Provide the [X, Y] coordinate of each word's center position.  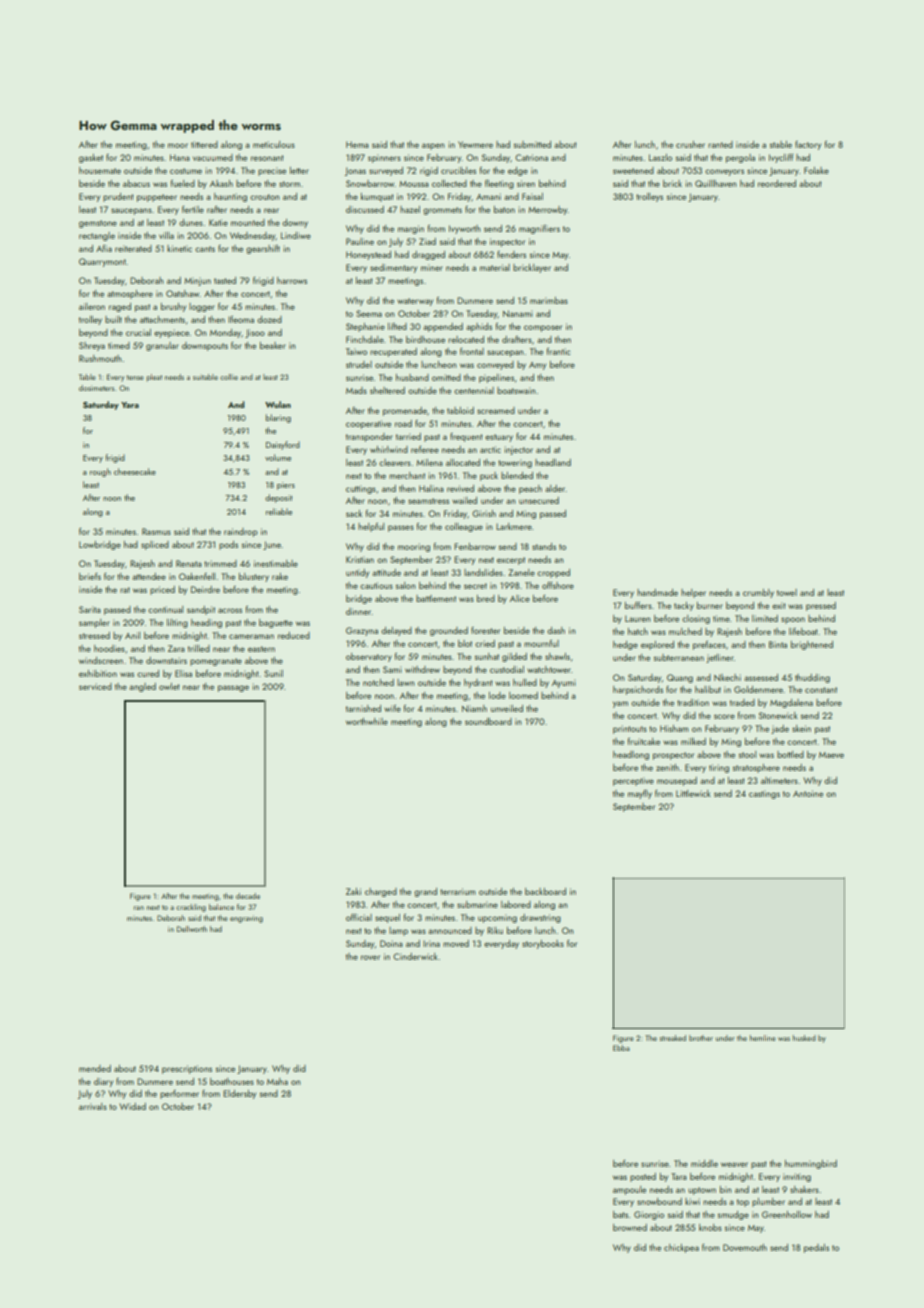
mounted [248, 222]
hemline [763, 1038]
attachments [162, 319]
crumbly [758, 593]
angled [142, 687]
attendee [149, 576]
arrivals [93, 1106]
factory [808, 145]
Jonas [355, 171]
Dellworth [192, 929]
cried [485, 643]
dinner [359, 611]
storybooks [543, 944]
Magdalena [791, 703]
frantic [559, 351]
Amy [537, 366]
